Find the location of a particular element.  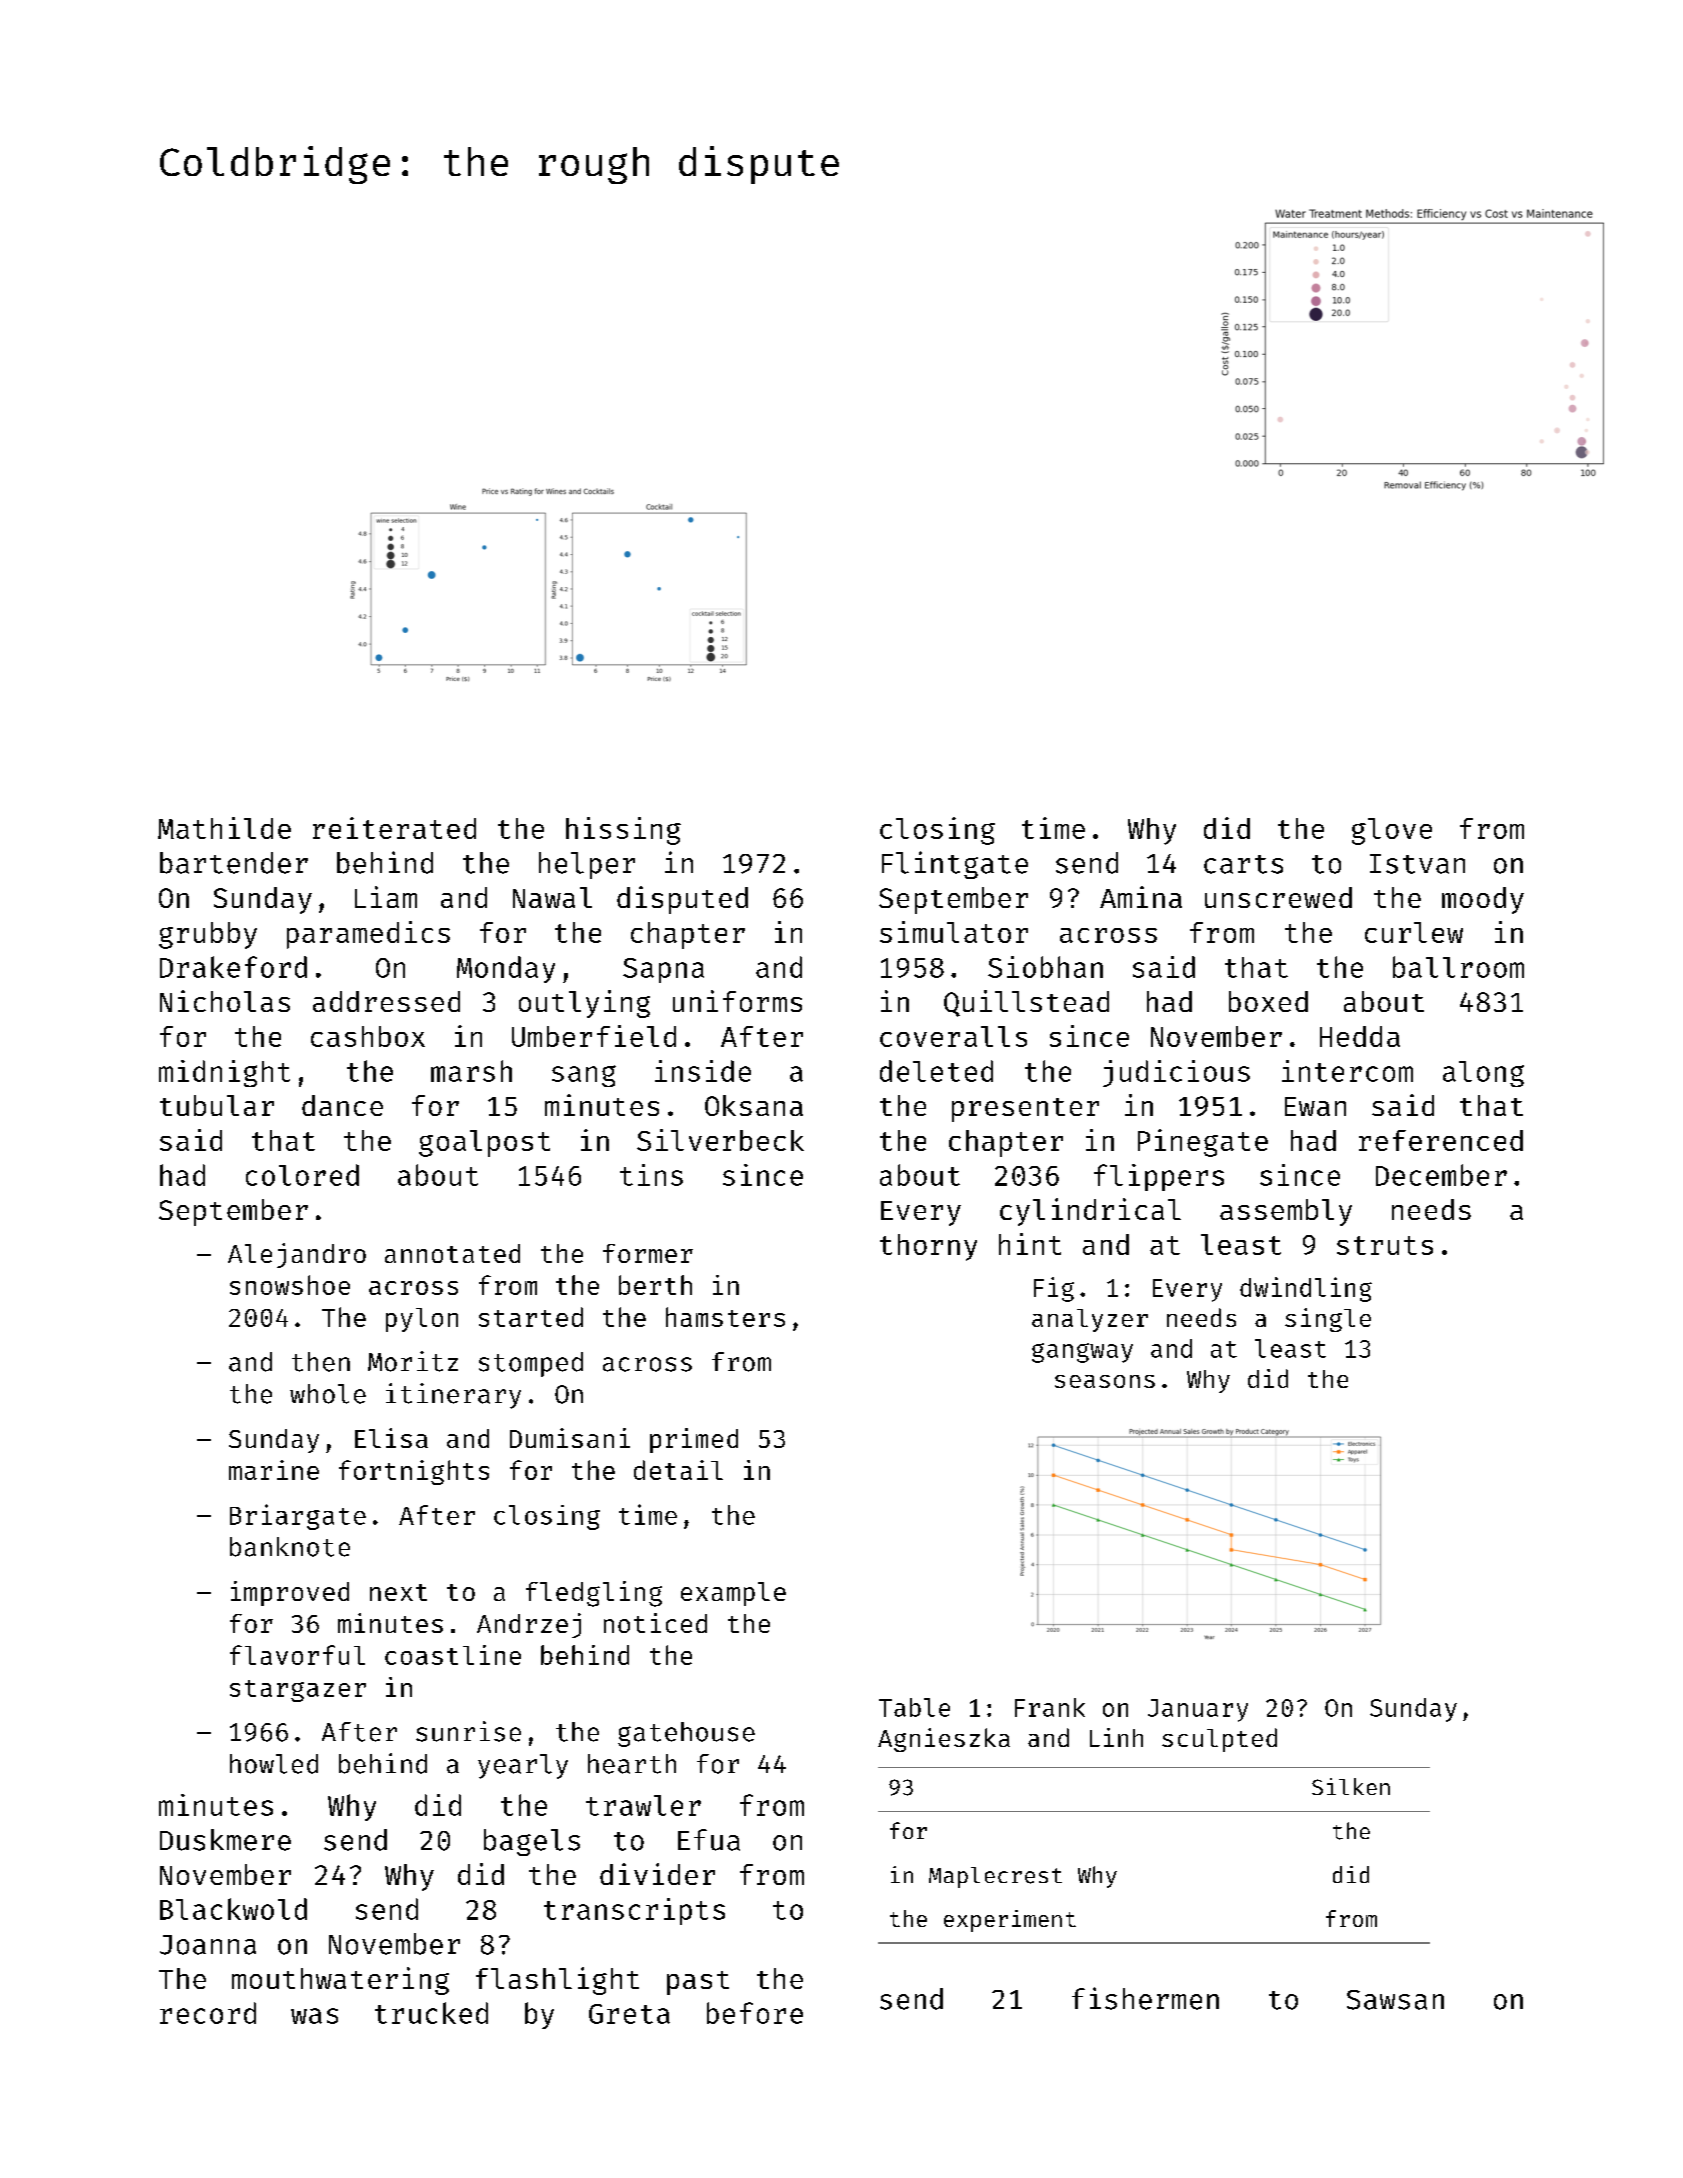

banknote is located at coordinates (290, 1547).
